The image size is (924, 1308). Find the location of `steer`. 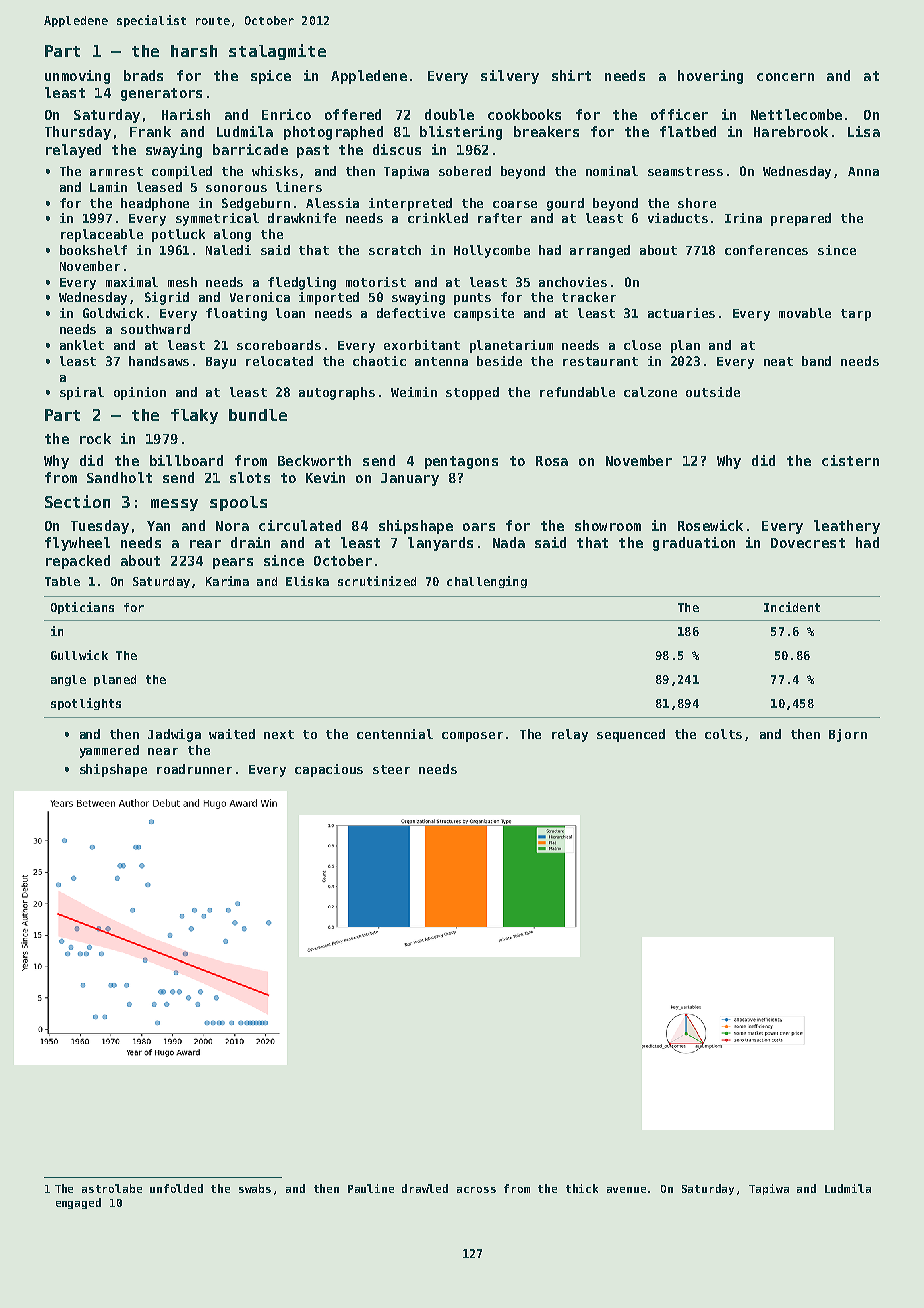

steer is located at coordinates (391, 769).
